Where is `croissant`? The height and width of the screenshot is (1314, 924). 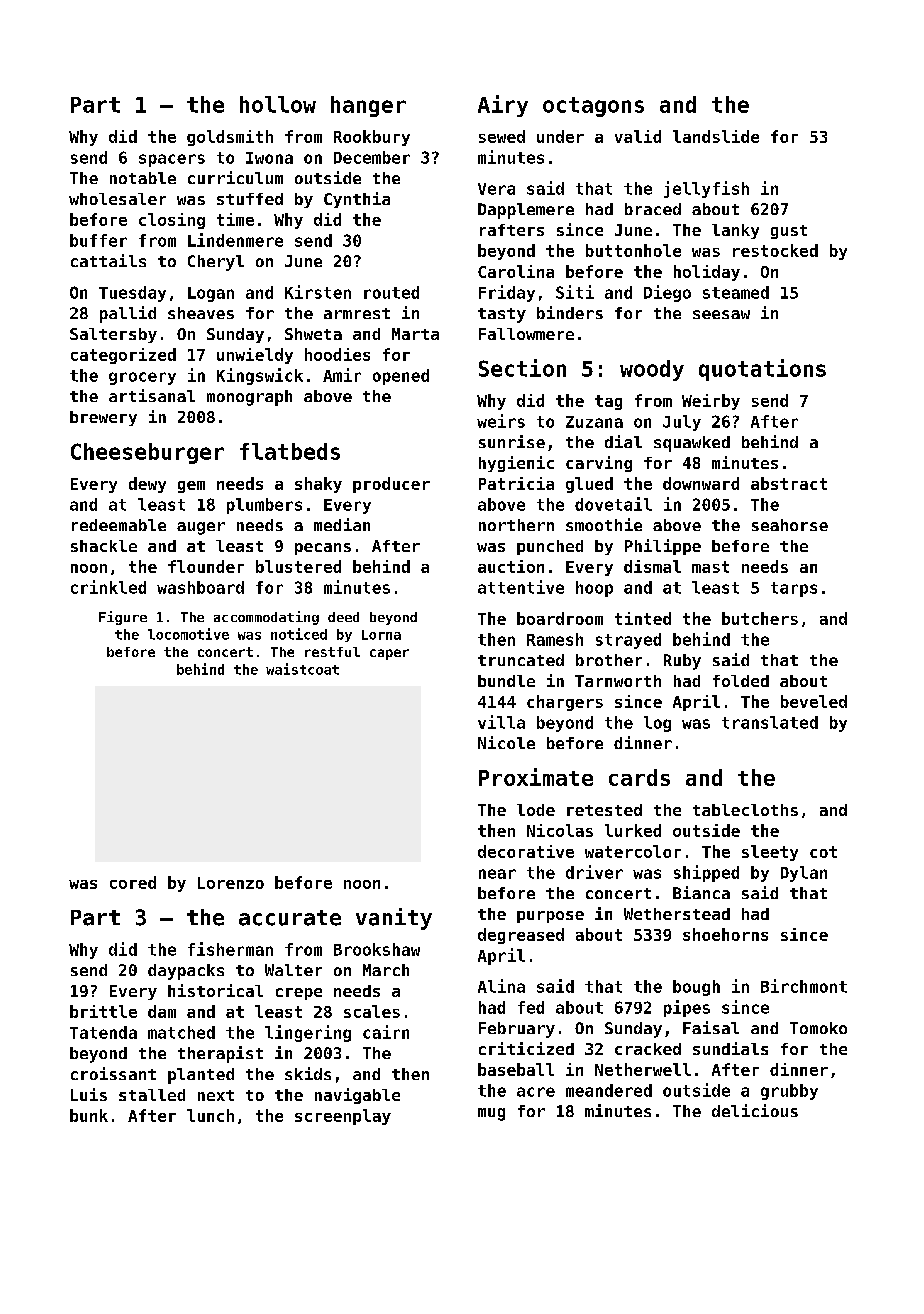 croissant is located at coordinates (113, 1073).
